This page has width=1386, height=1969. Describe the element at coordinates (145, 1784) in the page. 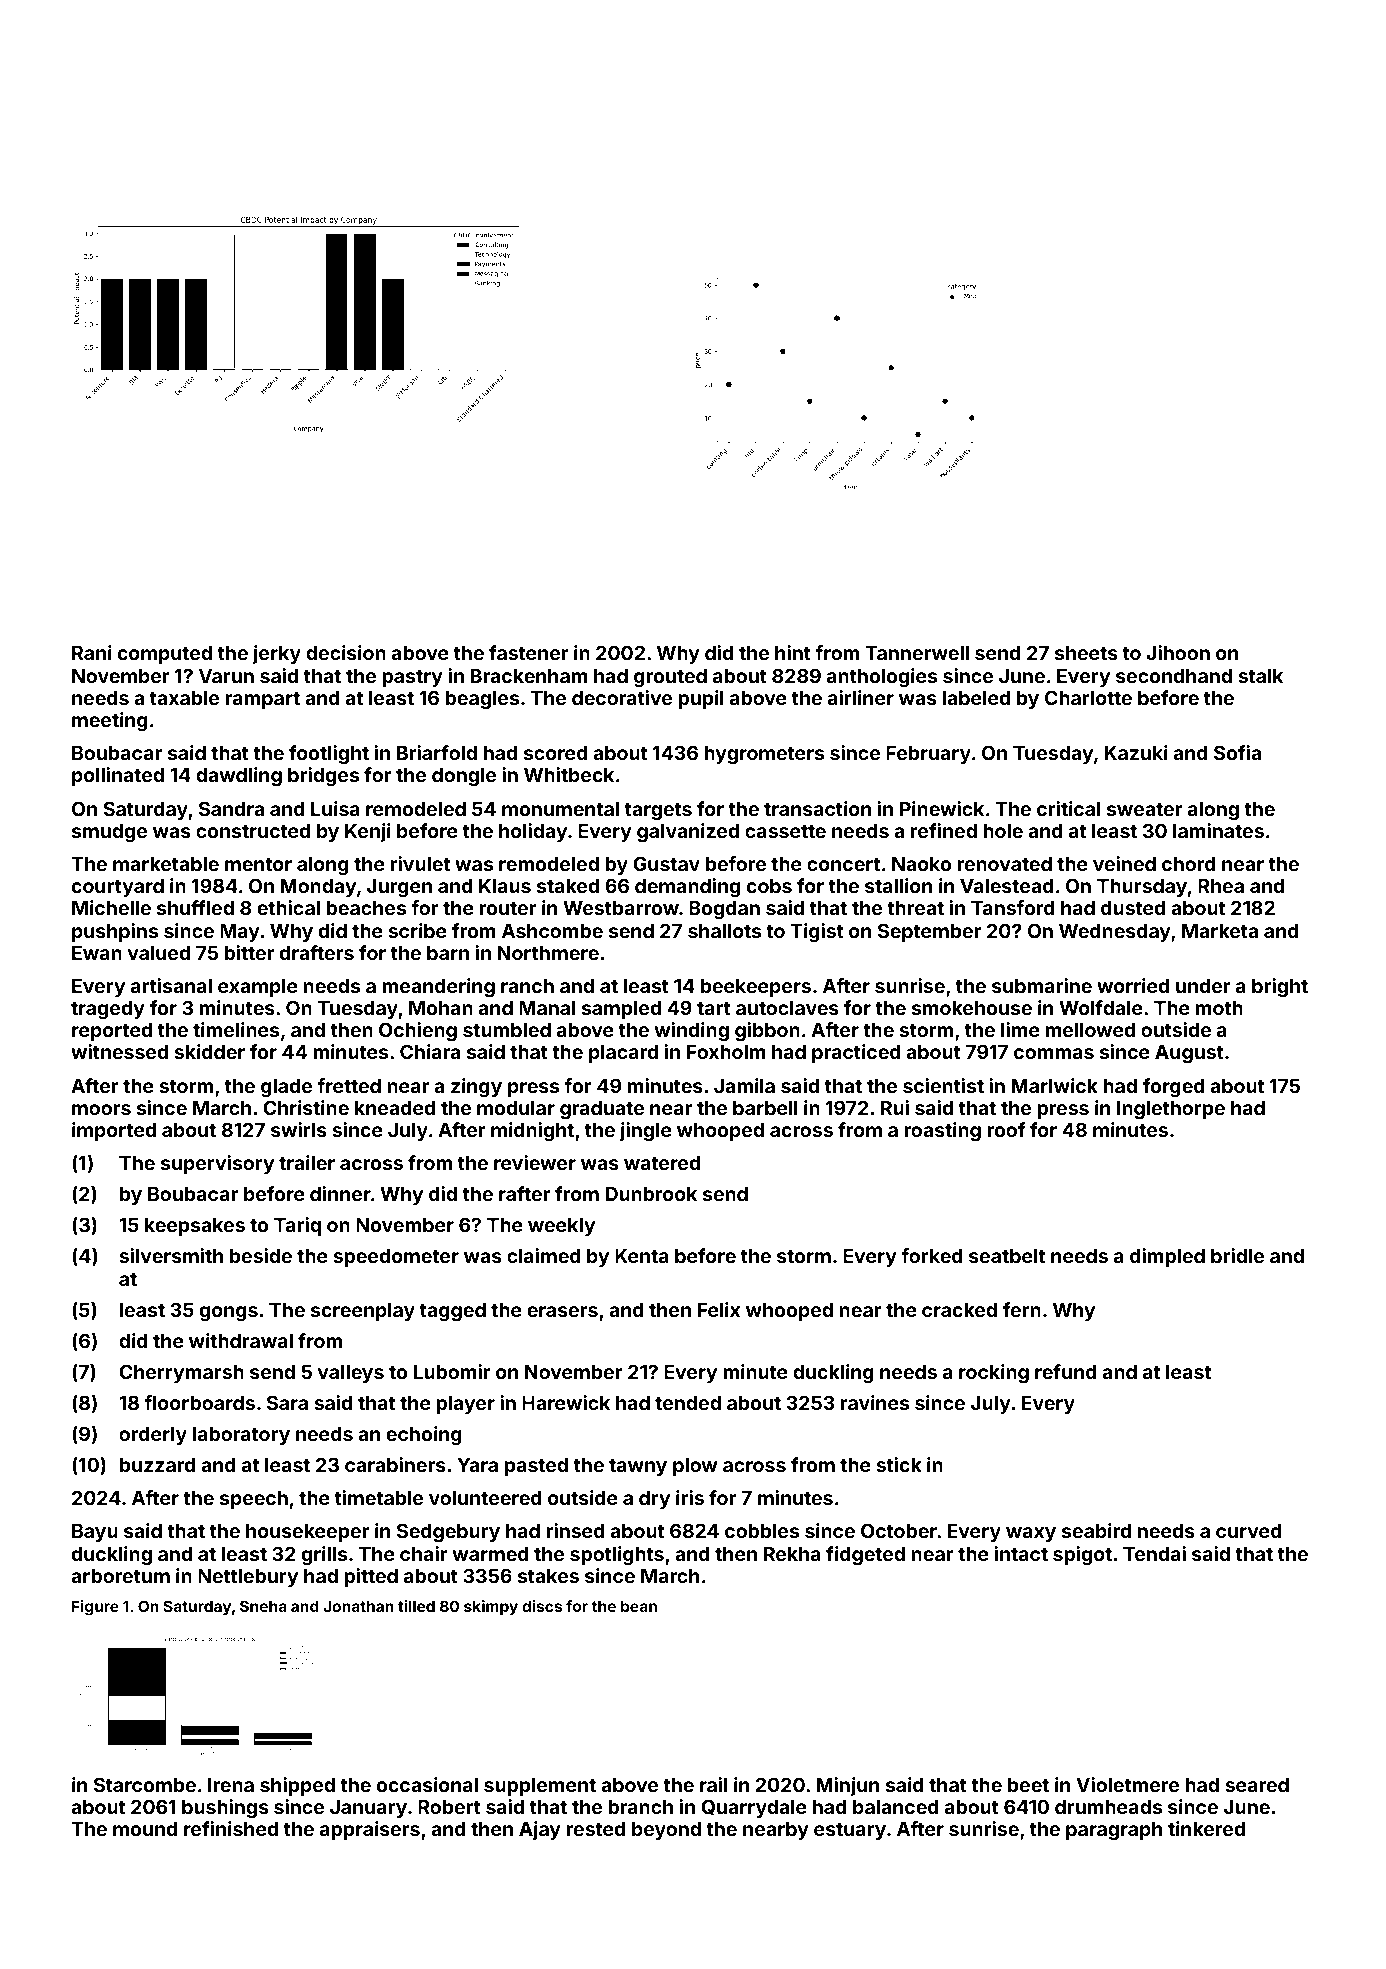

I see `Starcombe` at that location.
